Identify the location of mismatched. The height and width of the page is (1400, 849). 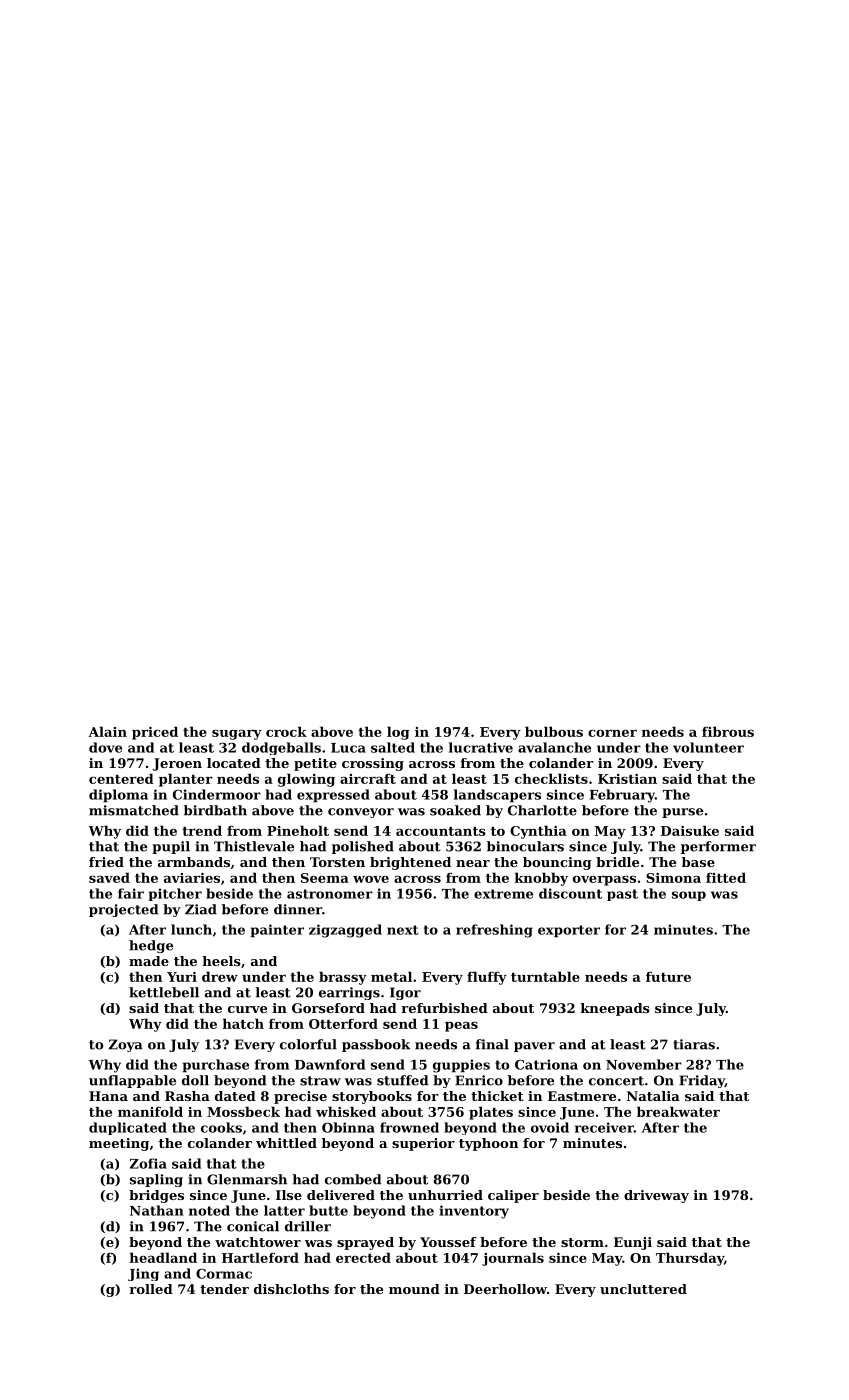
(134, 810).
